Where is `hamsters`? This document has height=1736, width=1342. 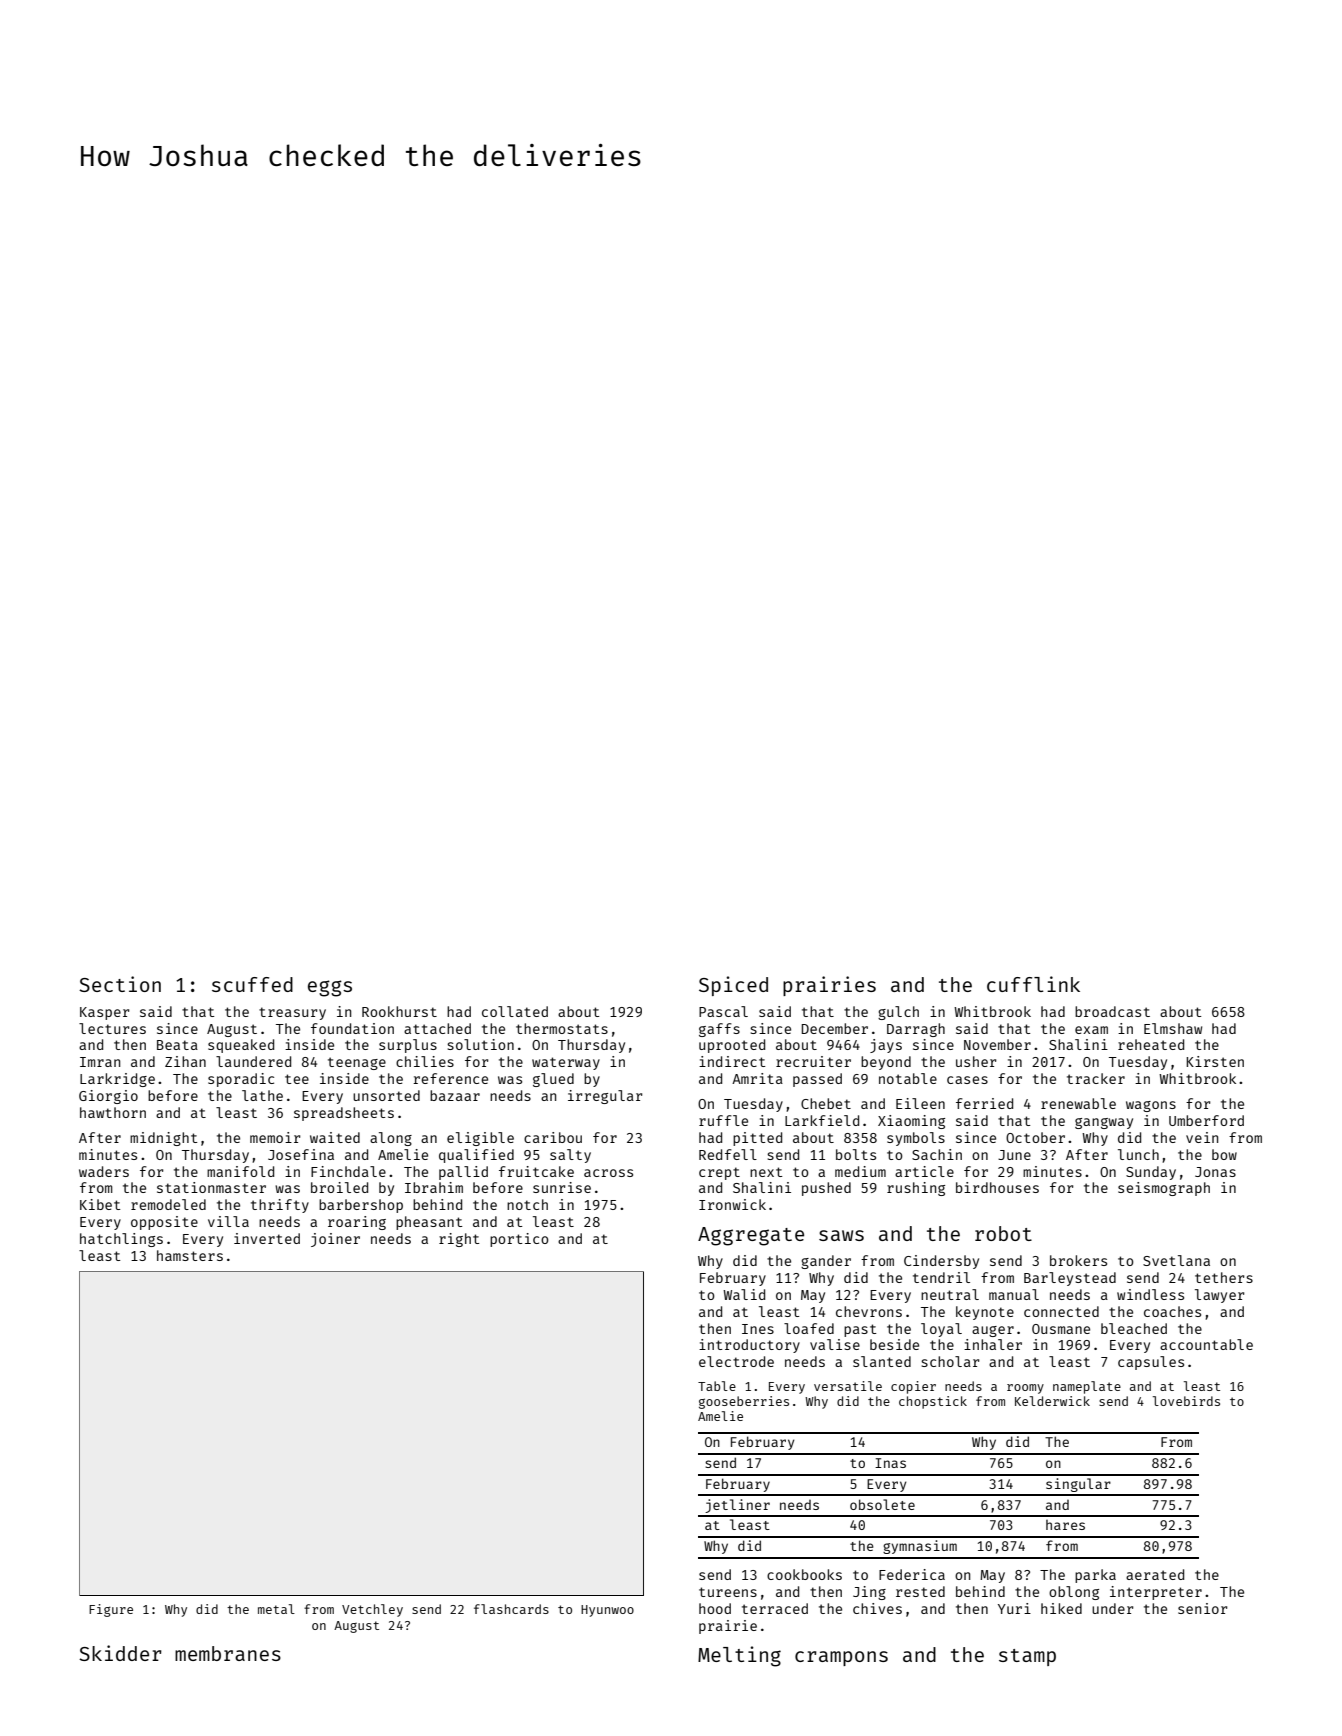
hamsters is located at coordinates (190, 1255).
